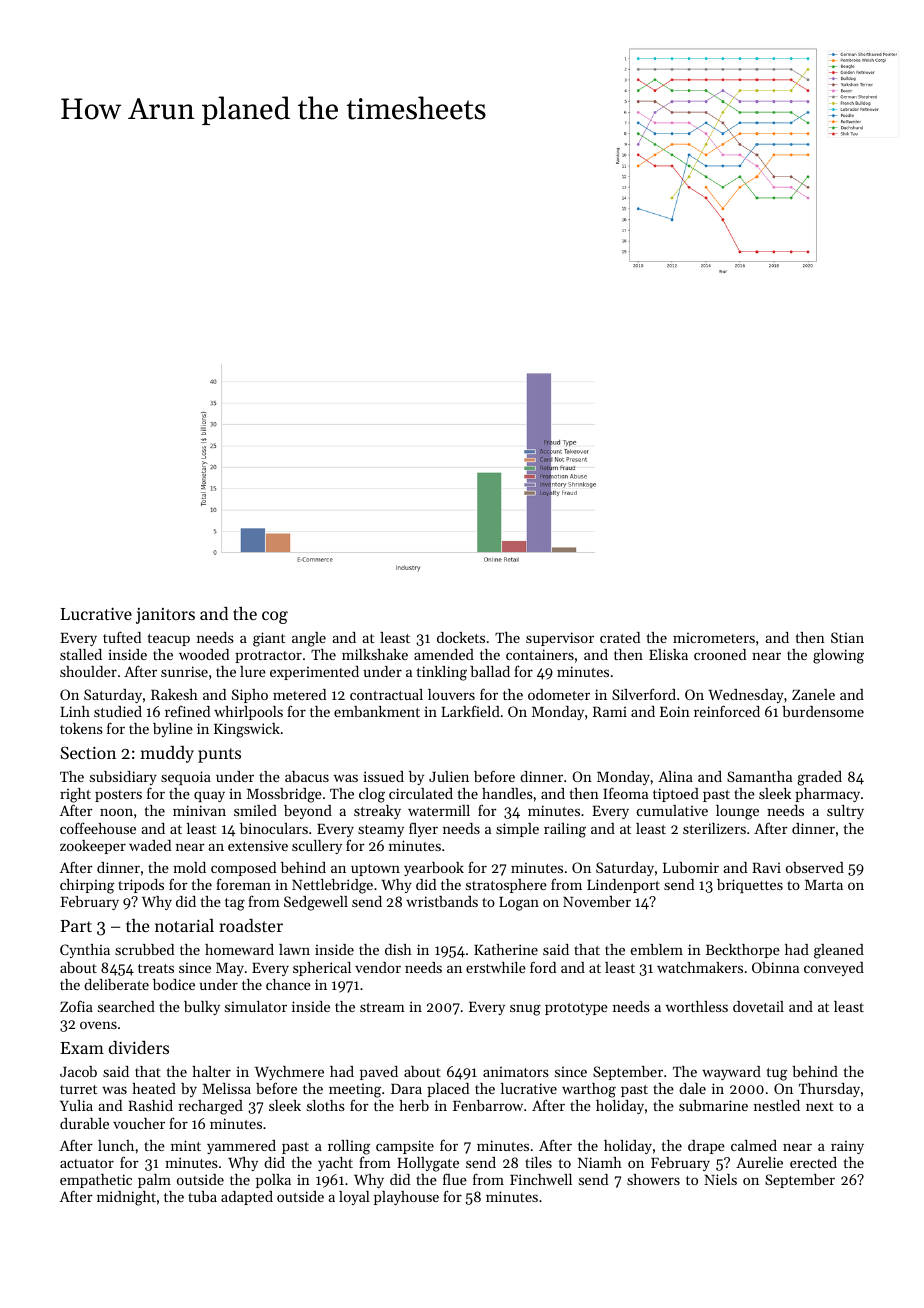 The height and width of the screenshot is (1308, 924). Describe the element at coordinates (406, 1198) in the screenshot. I see `playhouse` at that location.
